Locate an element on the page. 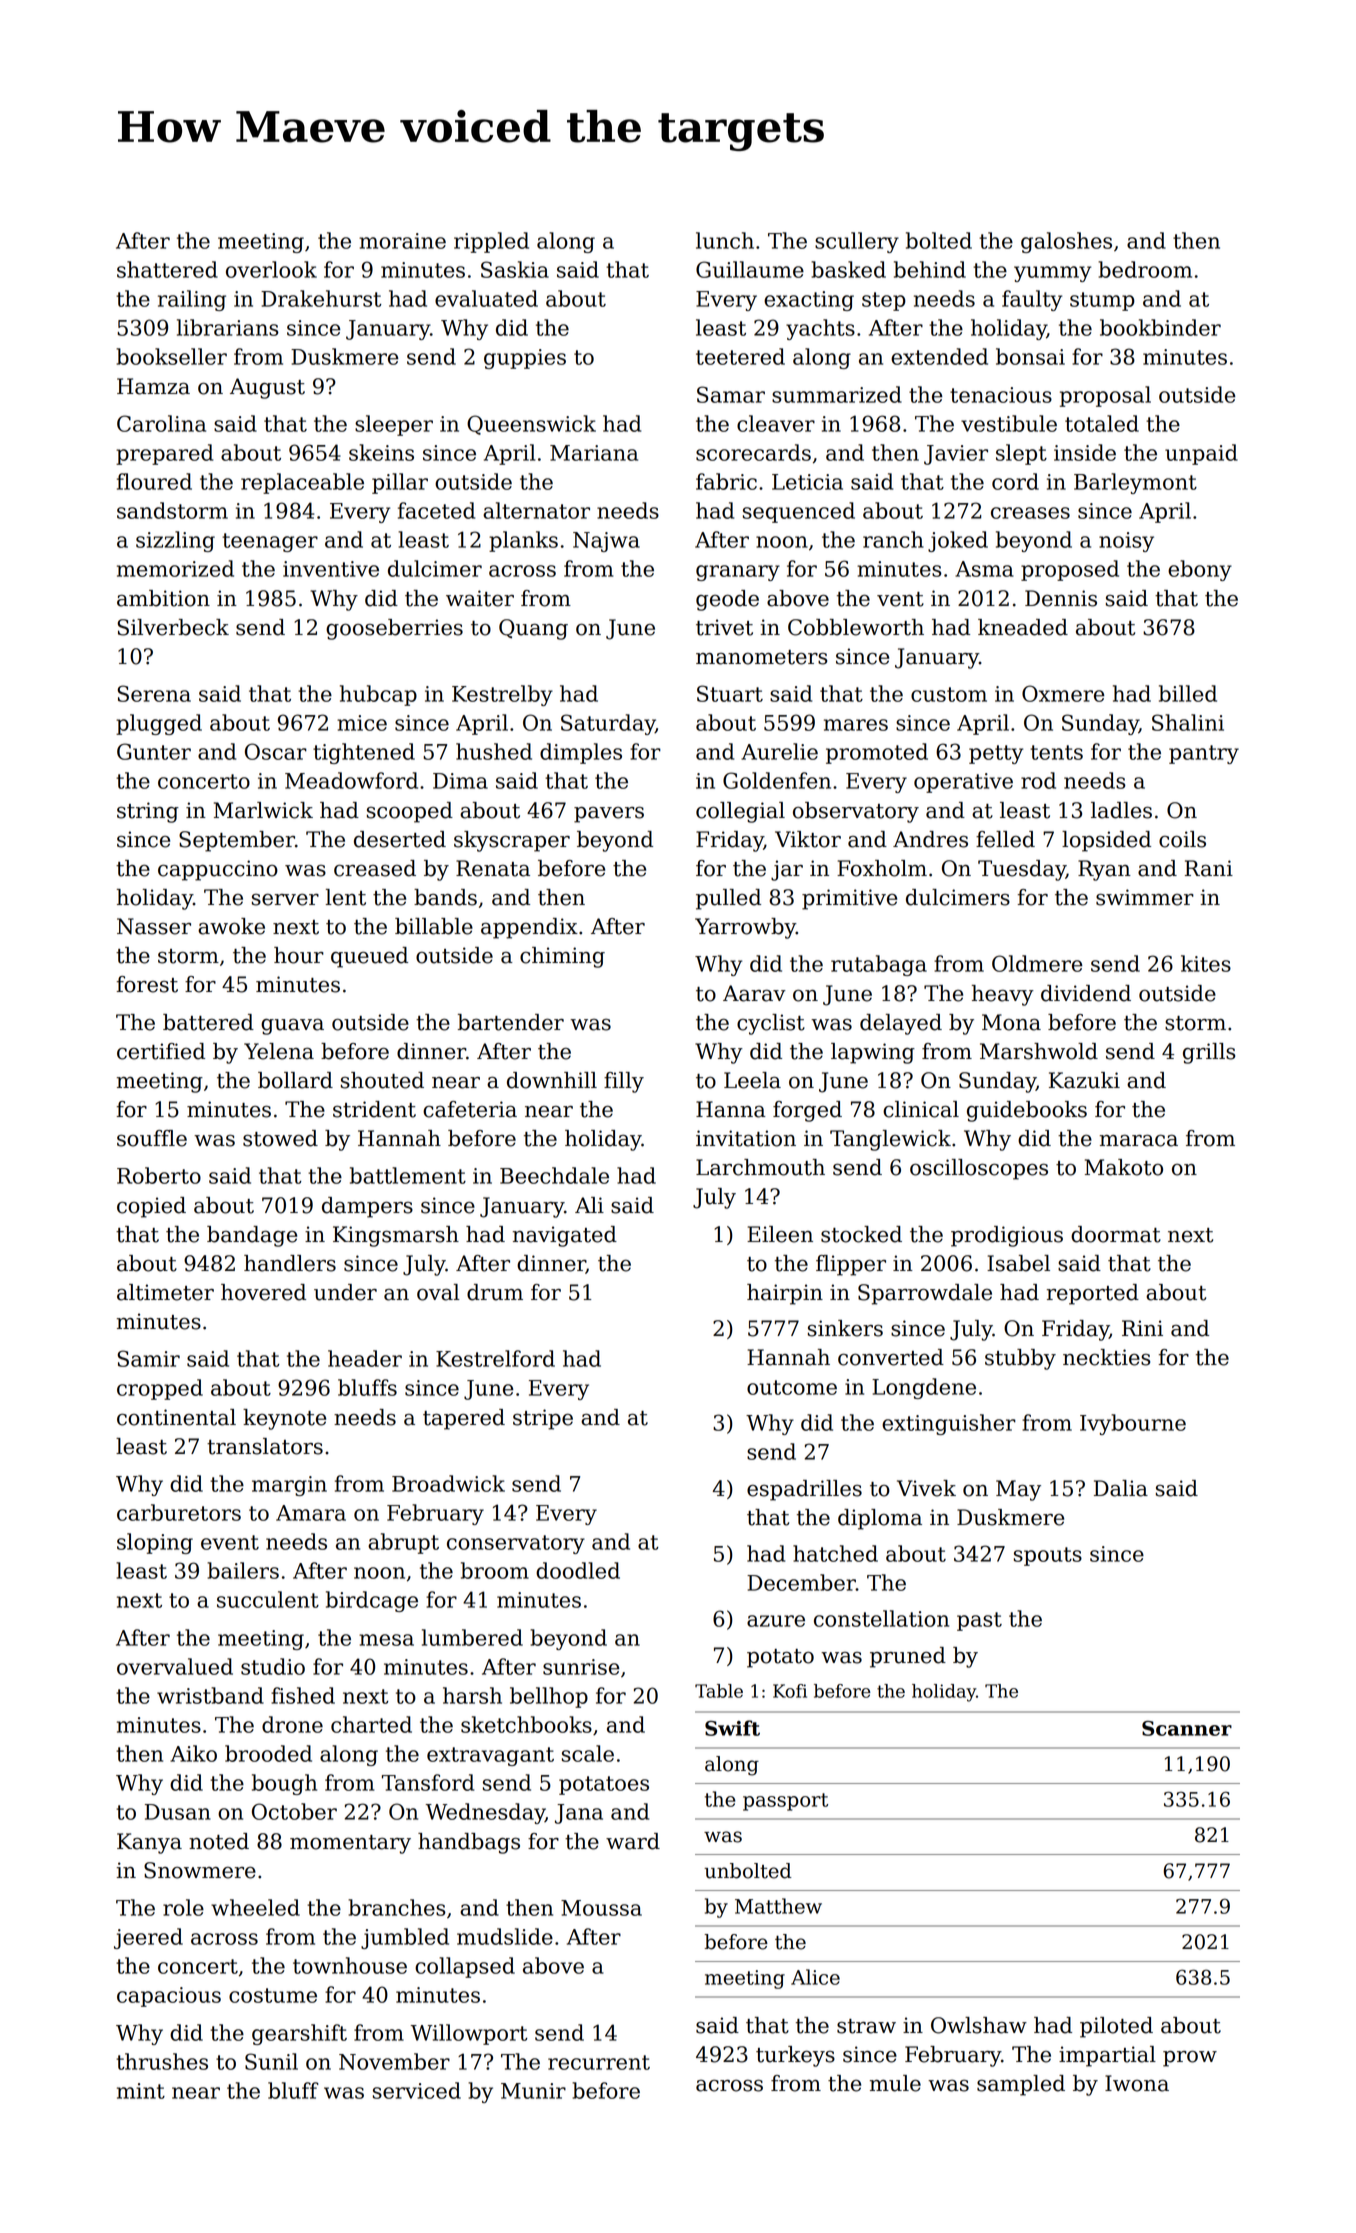 The height and width of the image is (2233, 1356). altimeter is located at coordinates (165, 1292).
